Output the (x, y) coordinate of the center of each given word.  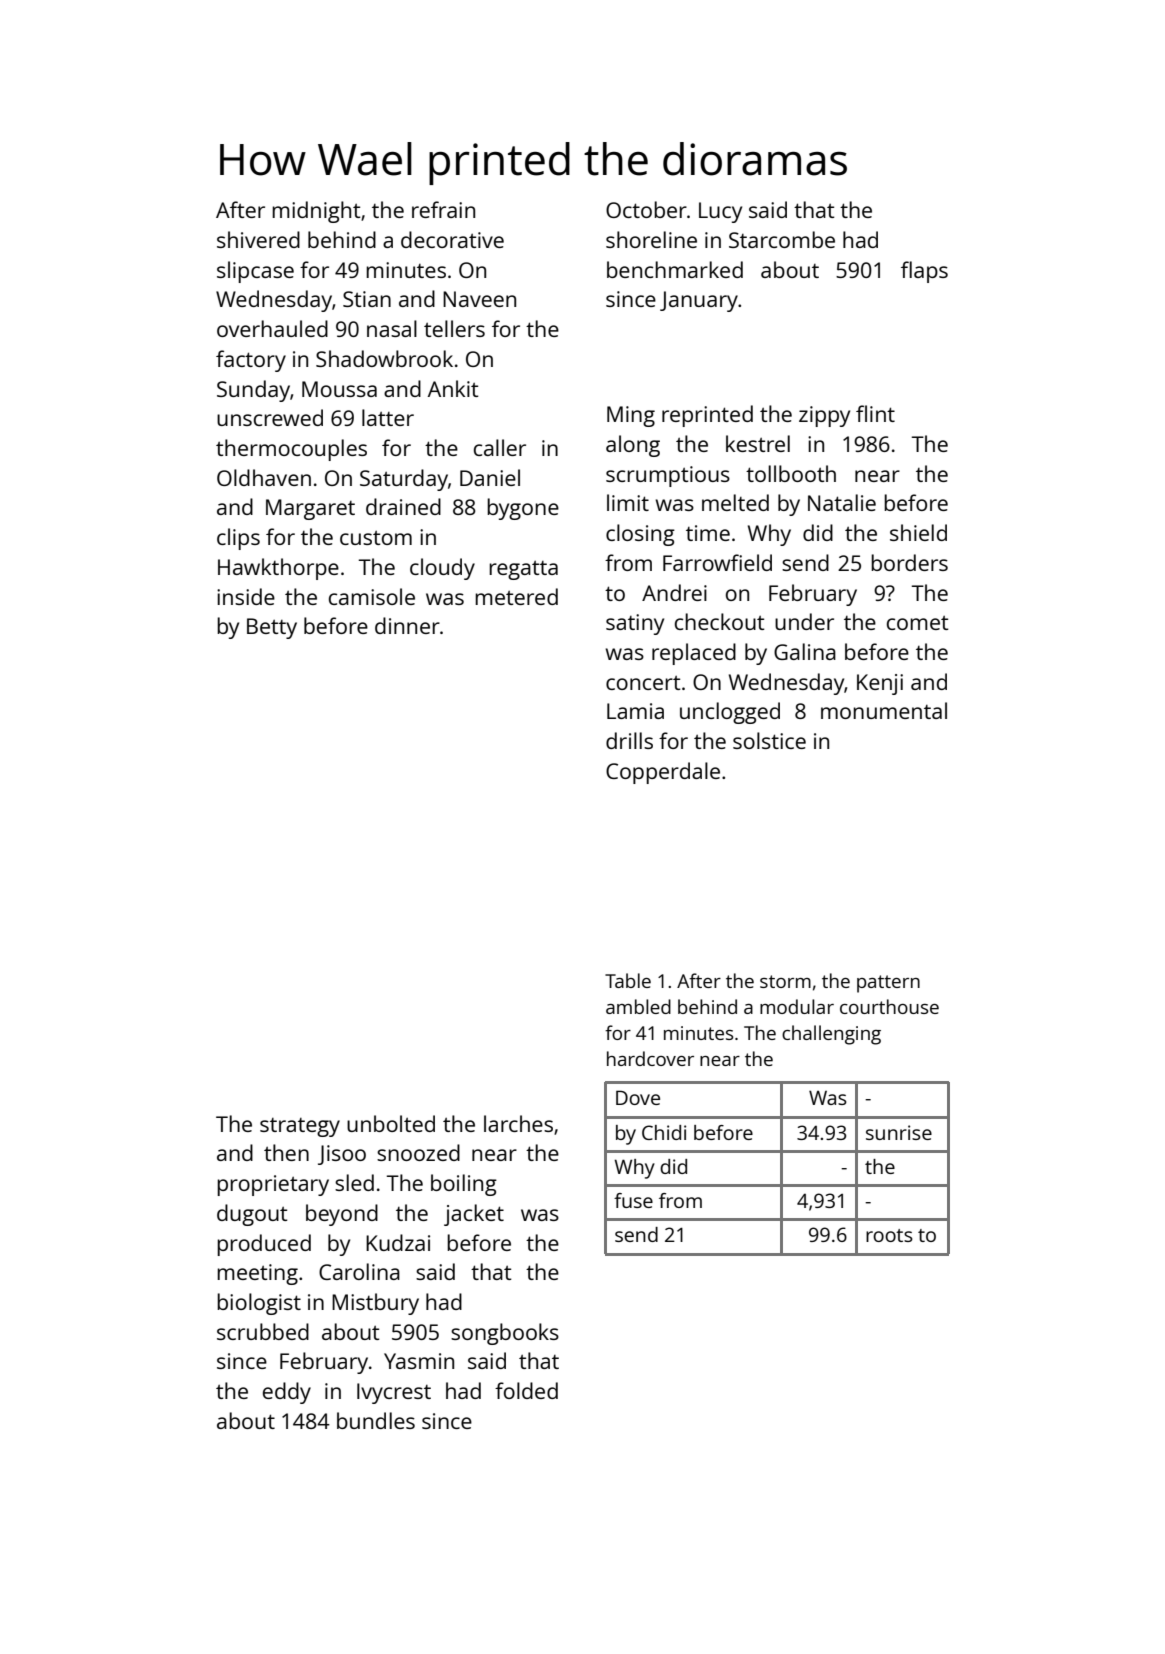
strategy (300, 1127)
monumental (884, 710)
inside (246, 596)
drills (629, 740)
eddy (287, 1393)
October (646, 209)
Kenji (880, 684)
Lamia (635, 711)
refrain (443, 209)
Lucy (720, 212)
